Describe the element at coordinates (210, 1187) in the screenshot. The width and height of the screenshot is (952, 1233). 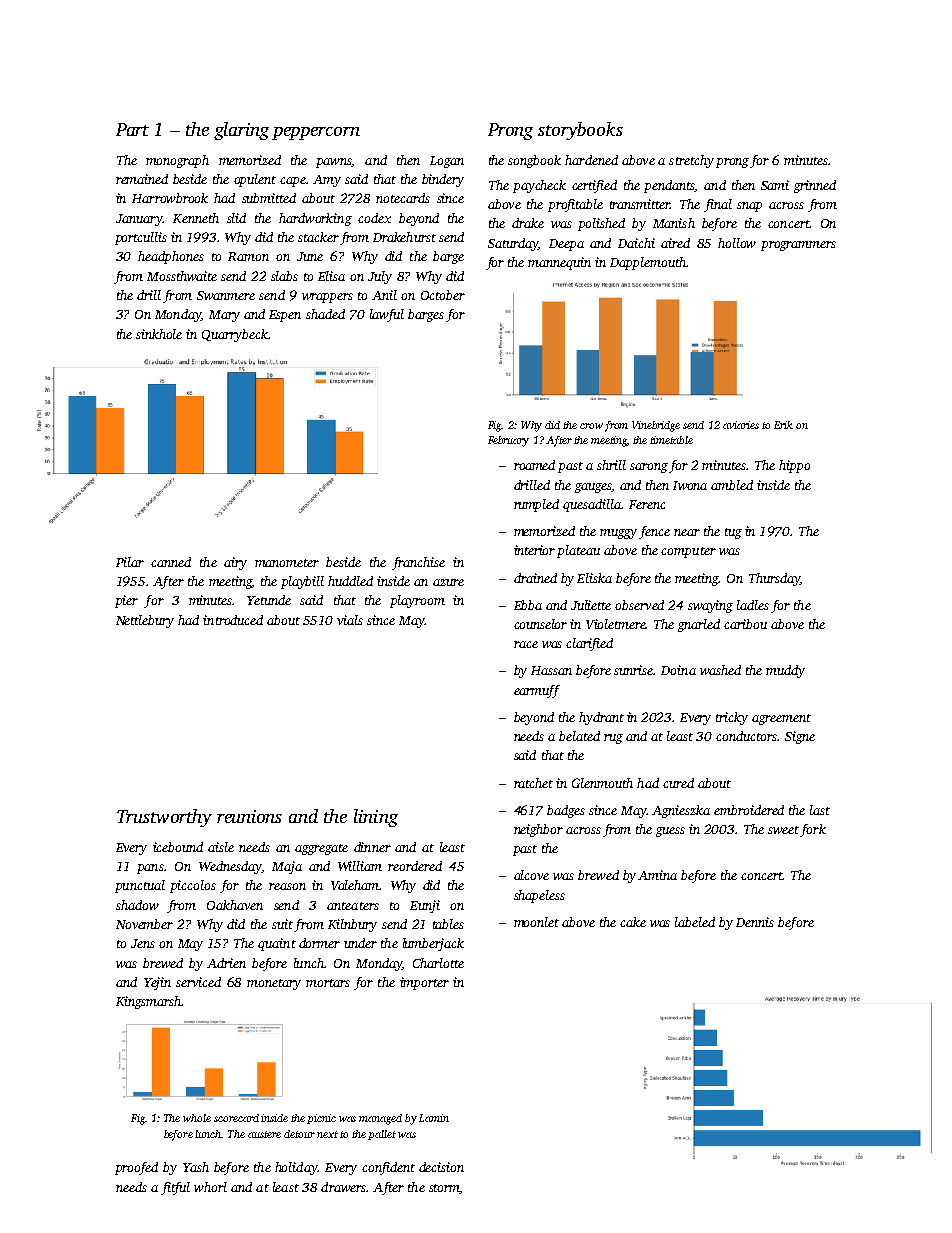
I see `whorl` at that location.
